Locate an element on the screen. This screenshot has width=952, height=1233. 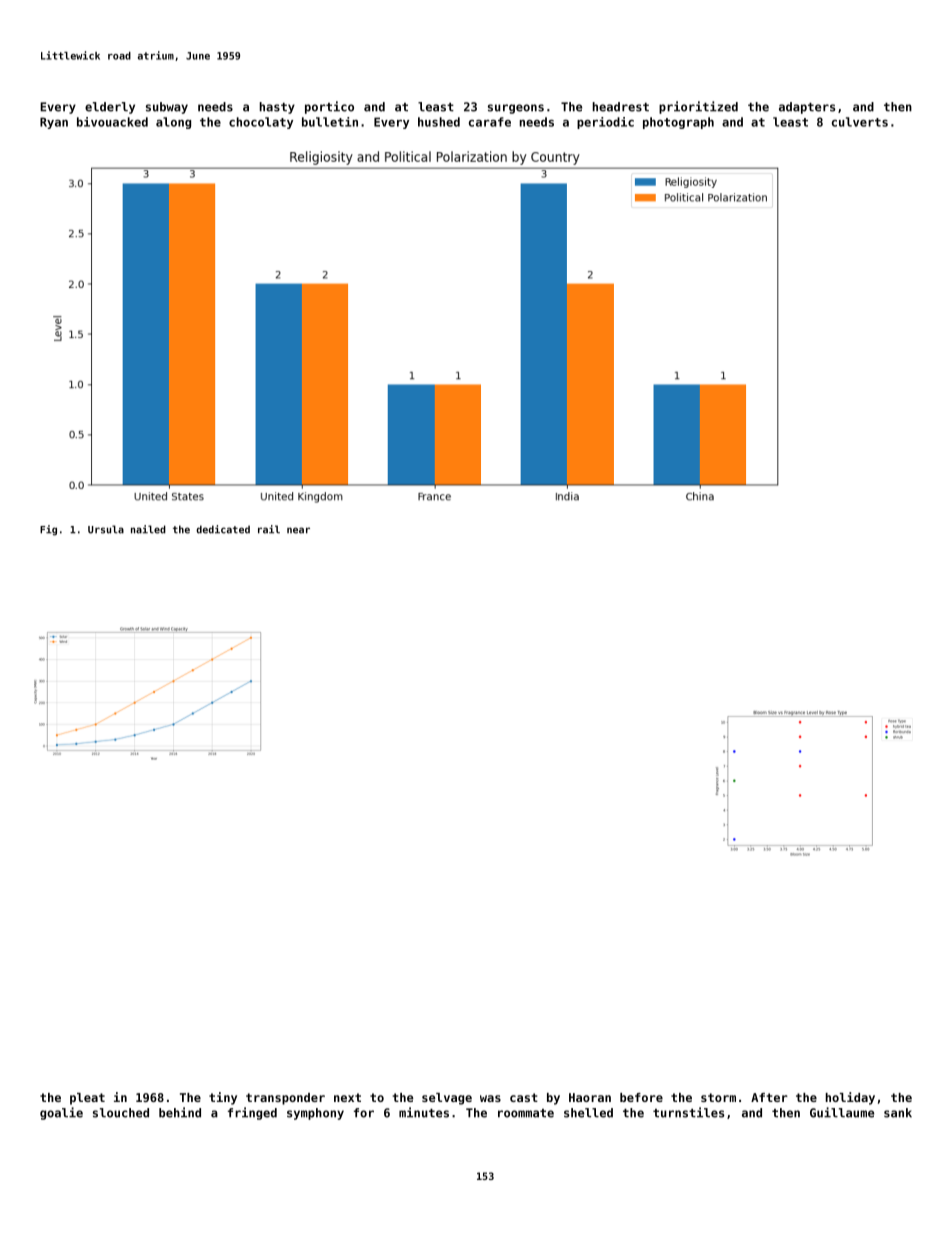
near is located at coordinates (298, 530).
